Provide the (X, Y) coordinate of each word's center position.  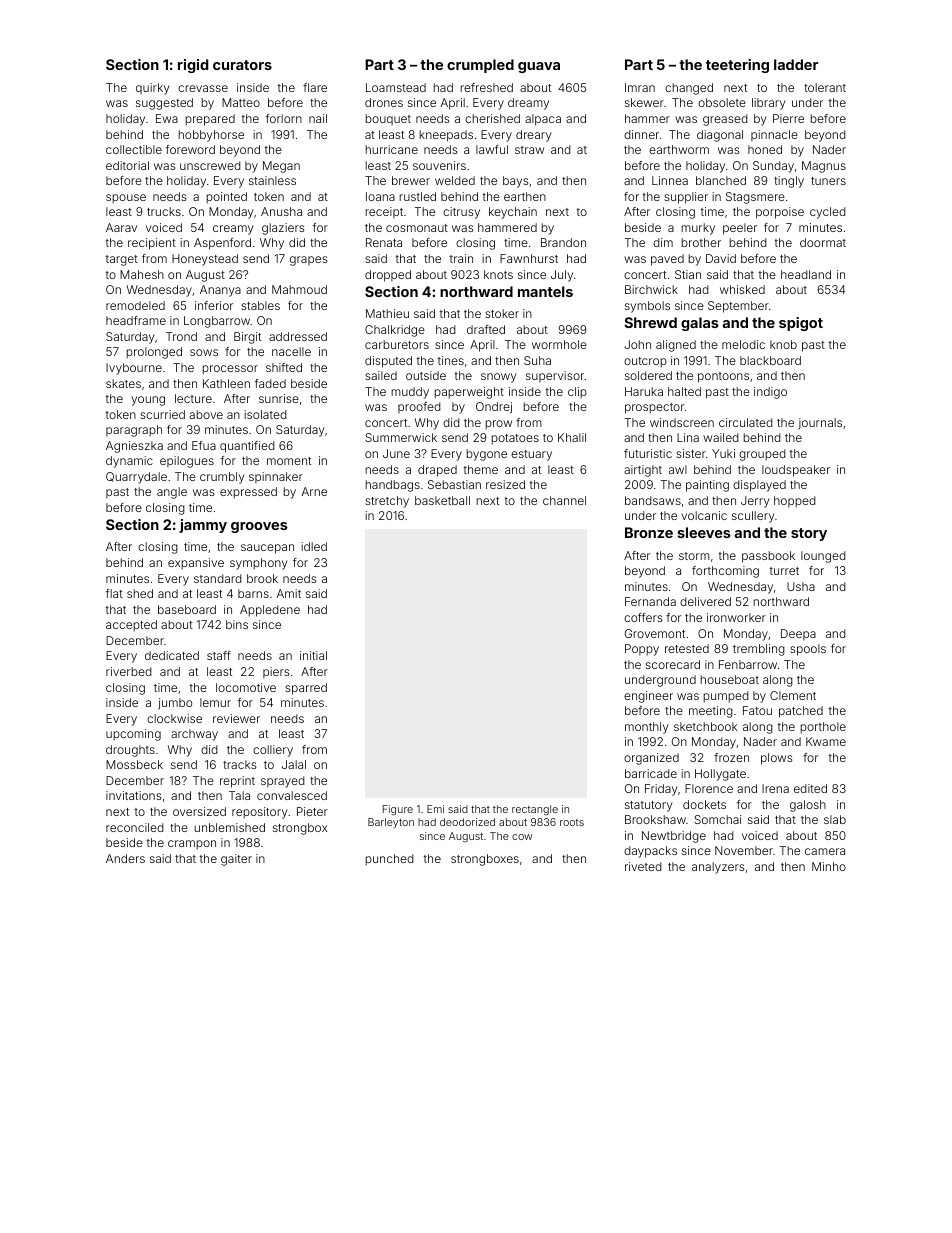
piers (276, 672)
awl (678, 469)
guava (539, 67)
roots (572, 822)
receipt (384, 212)
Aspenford (222, 244)
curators (242, 65)
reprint (237, 782)
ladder (796, 64)
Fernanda (650, 601)
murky (698, 229)
